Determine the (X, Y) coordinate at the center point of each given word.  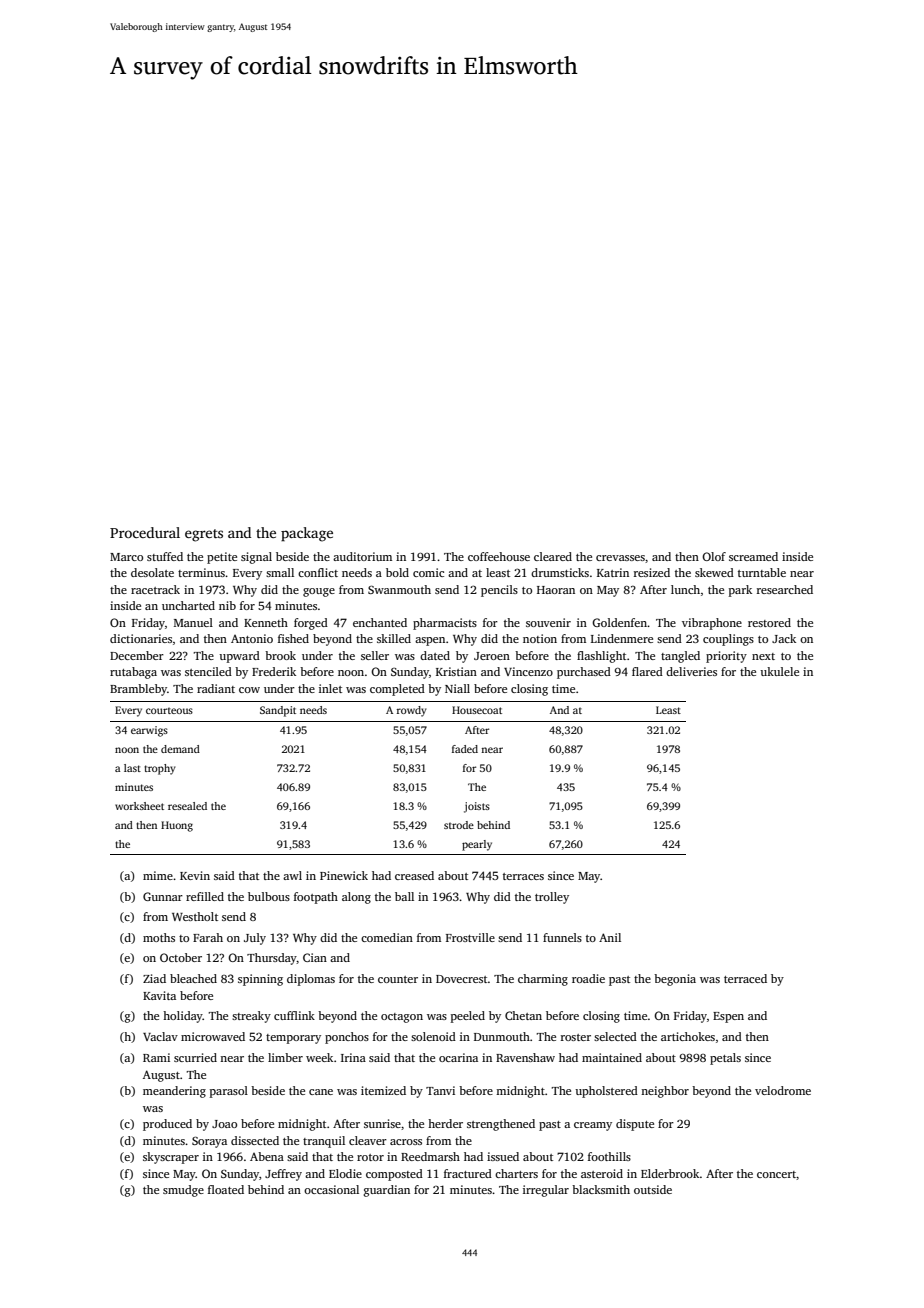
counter (398, 979)
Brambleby (138, 690)
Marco (126, 557)
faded (465, 749)
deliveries (691, 671)
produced (167, 1125)
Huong (177, 826)
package (307, 534)
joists (477, 807)
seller (375, 655)
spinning (260, 980)
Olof (714, 556)
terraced (745, 978)
